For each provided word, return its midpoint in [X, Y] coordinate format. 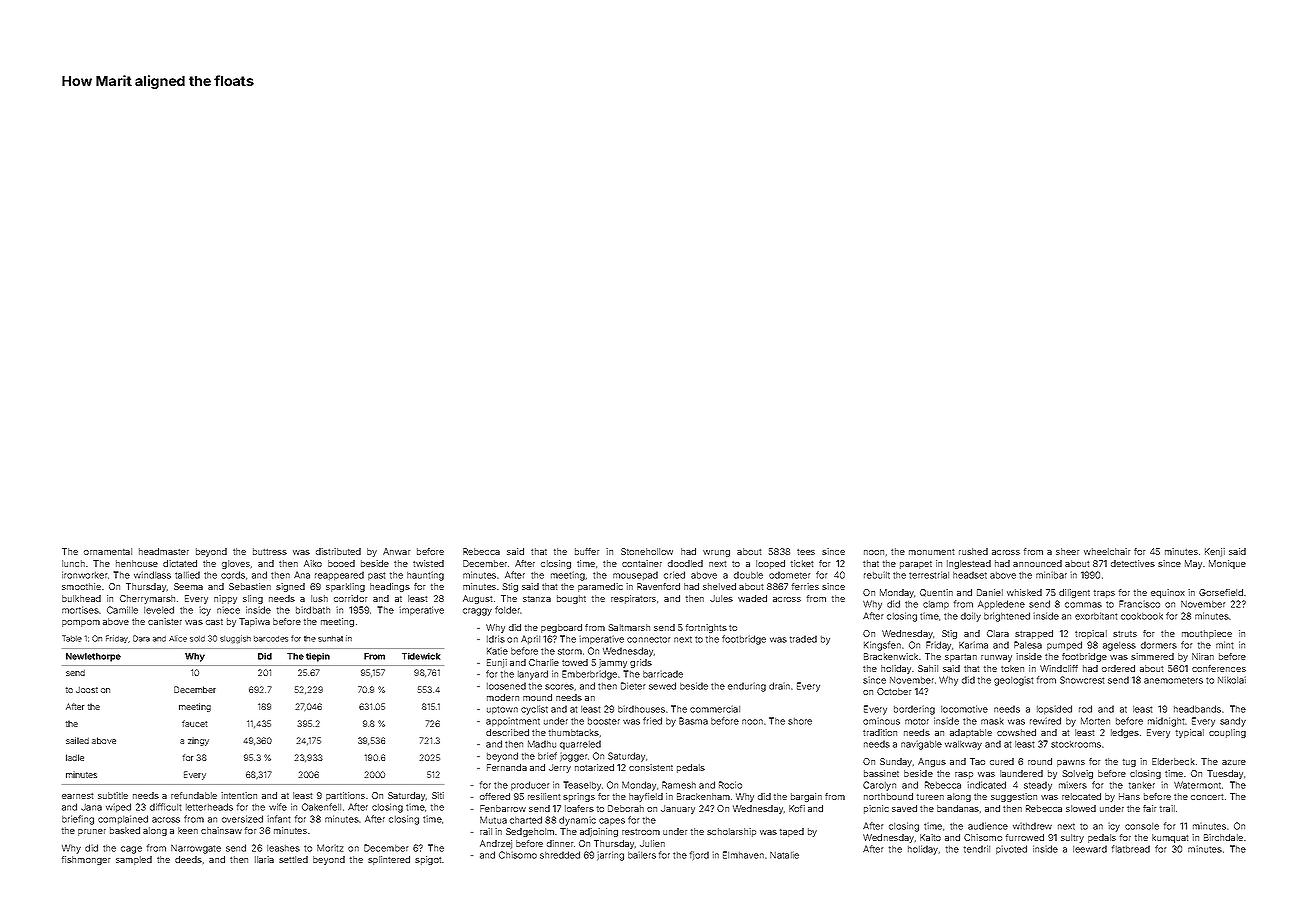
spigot [428, 860]
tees [806, 552]
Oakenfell [321, 807]
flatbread [1131, 849]
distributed [338, 551]
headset [970, 575]
